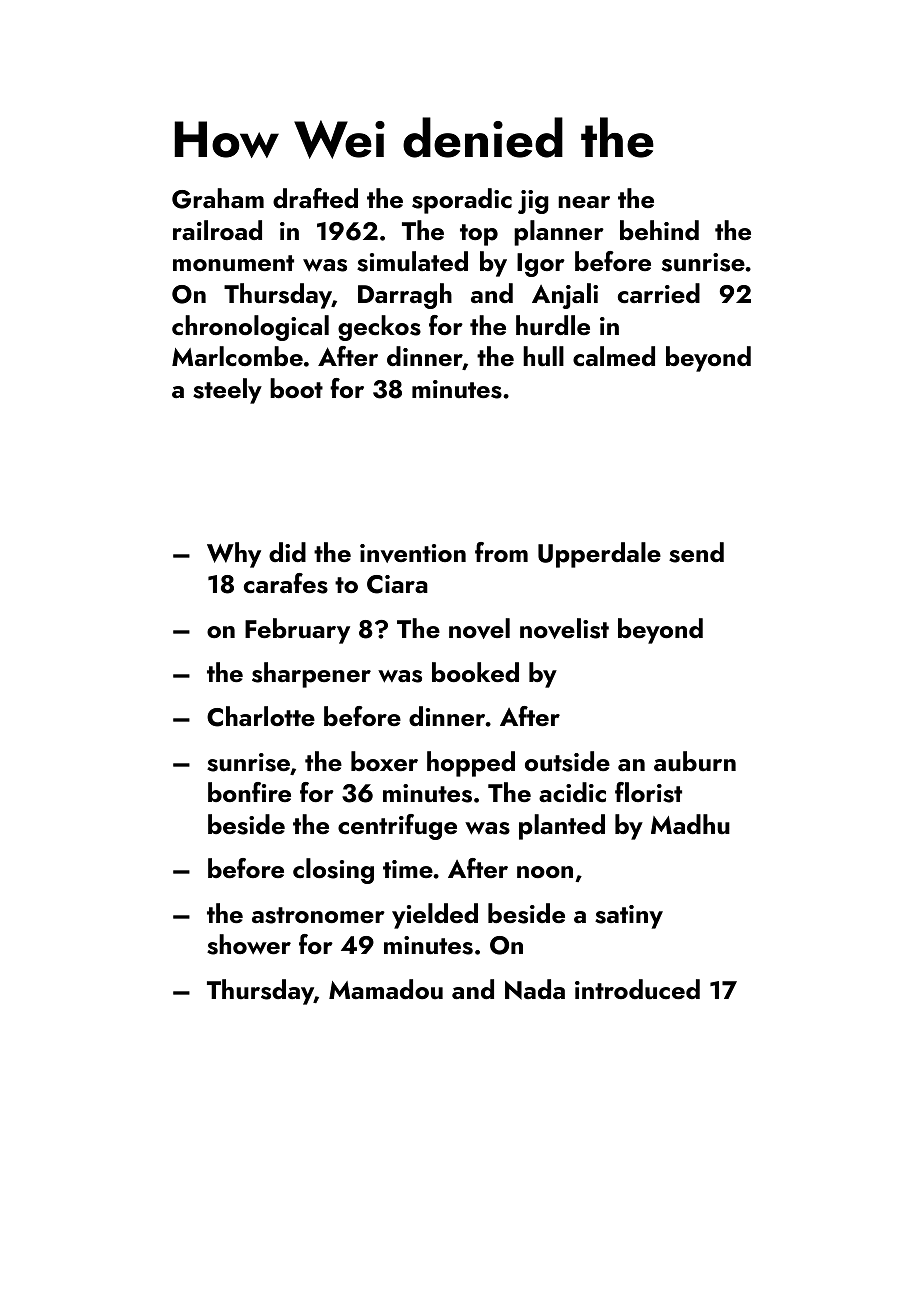  I want to click on hopped, so click(471, 764).
